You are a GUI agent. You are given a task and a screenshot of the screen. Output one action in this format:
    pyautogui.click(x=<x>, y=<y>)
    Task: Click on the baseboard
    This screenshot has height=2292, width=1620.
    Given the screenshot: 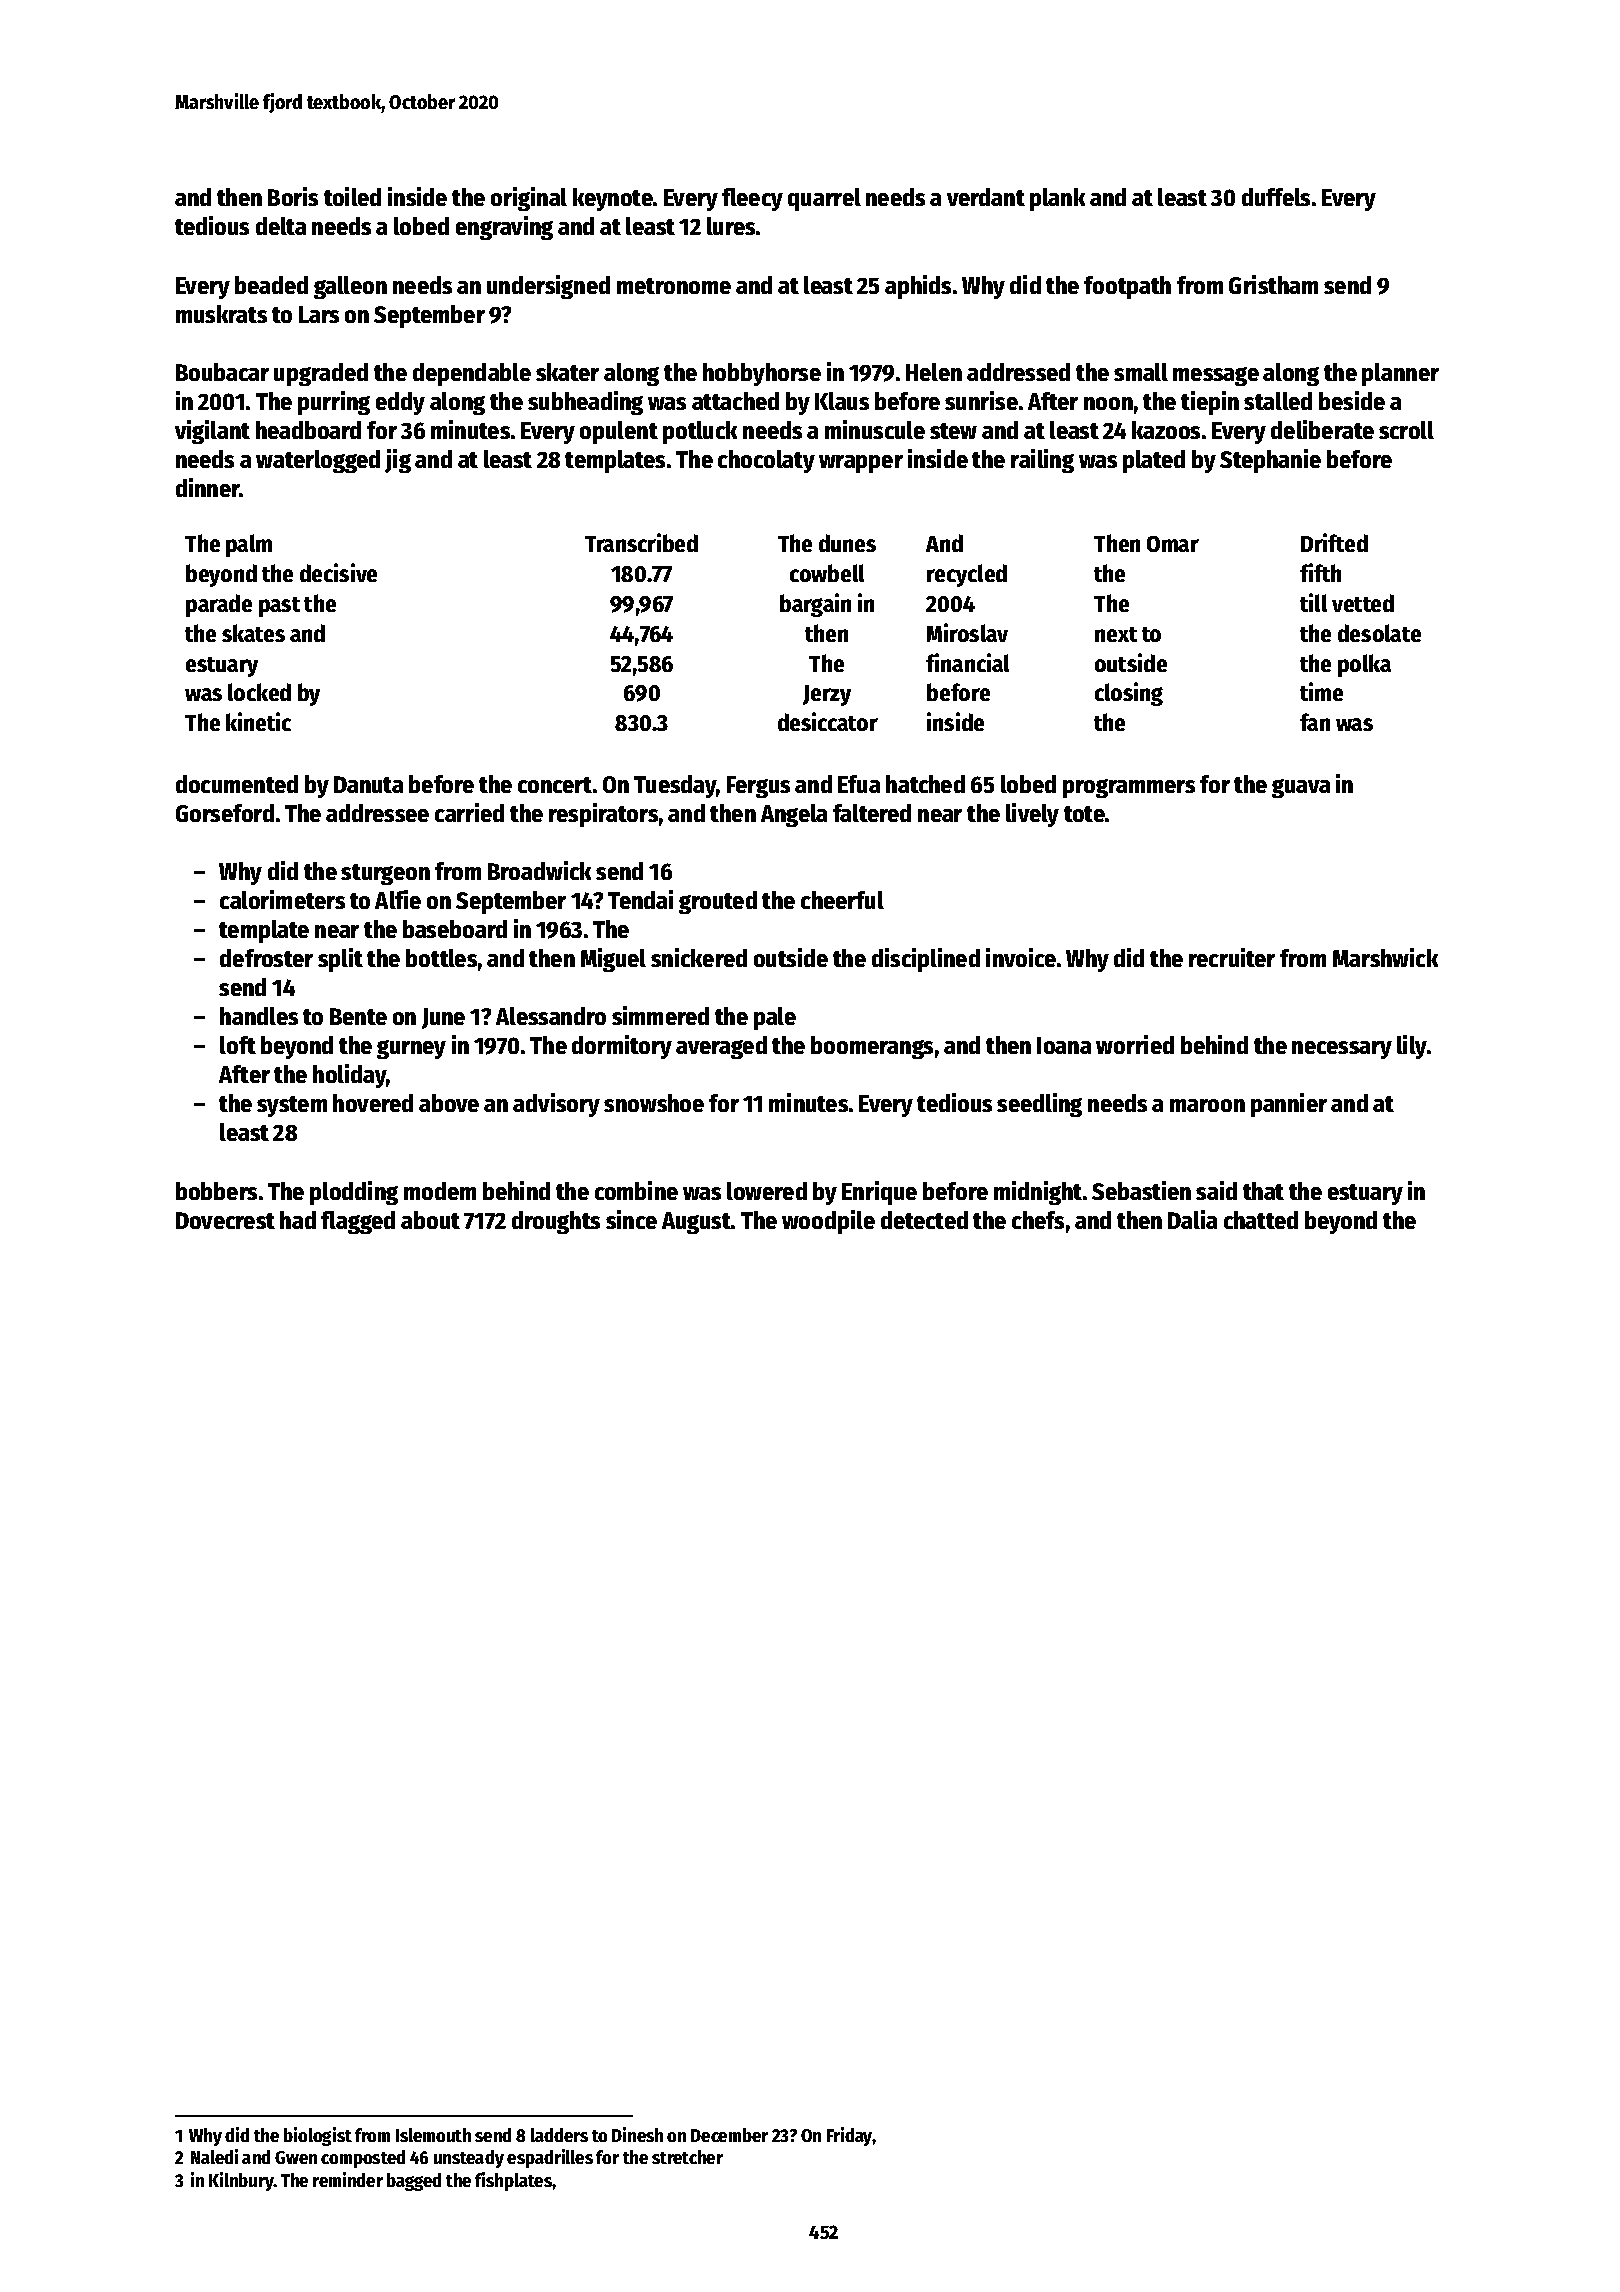 What is the action you would take?
    pyautogui.click(x=455, y=929)
